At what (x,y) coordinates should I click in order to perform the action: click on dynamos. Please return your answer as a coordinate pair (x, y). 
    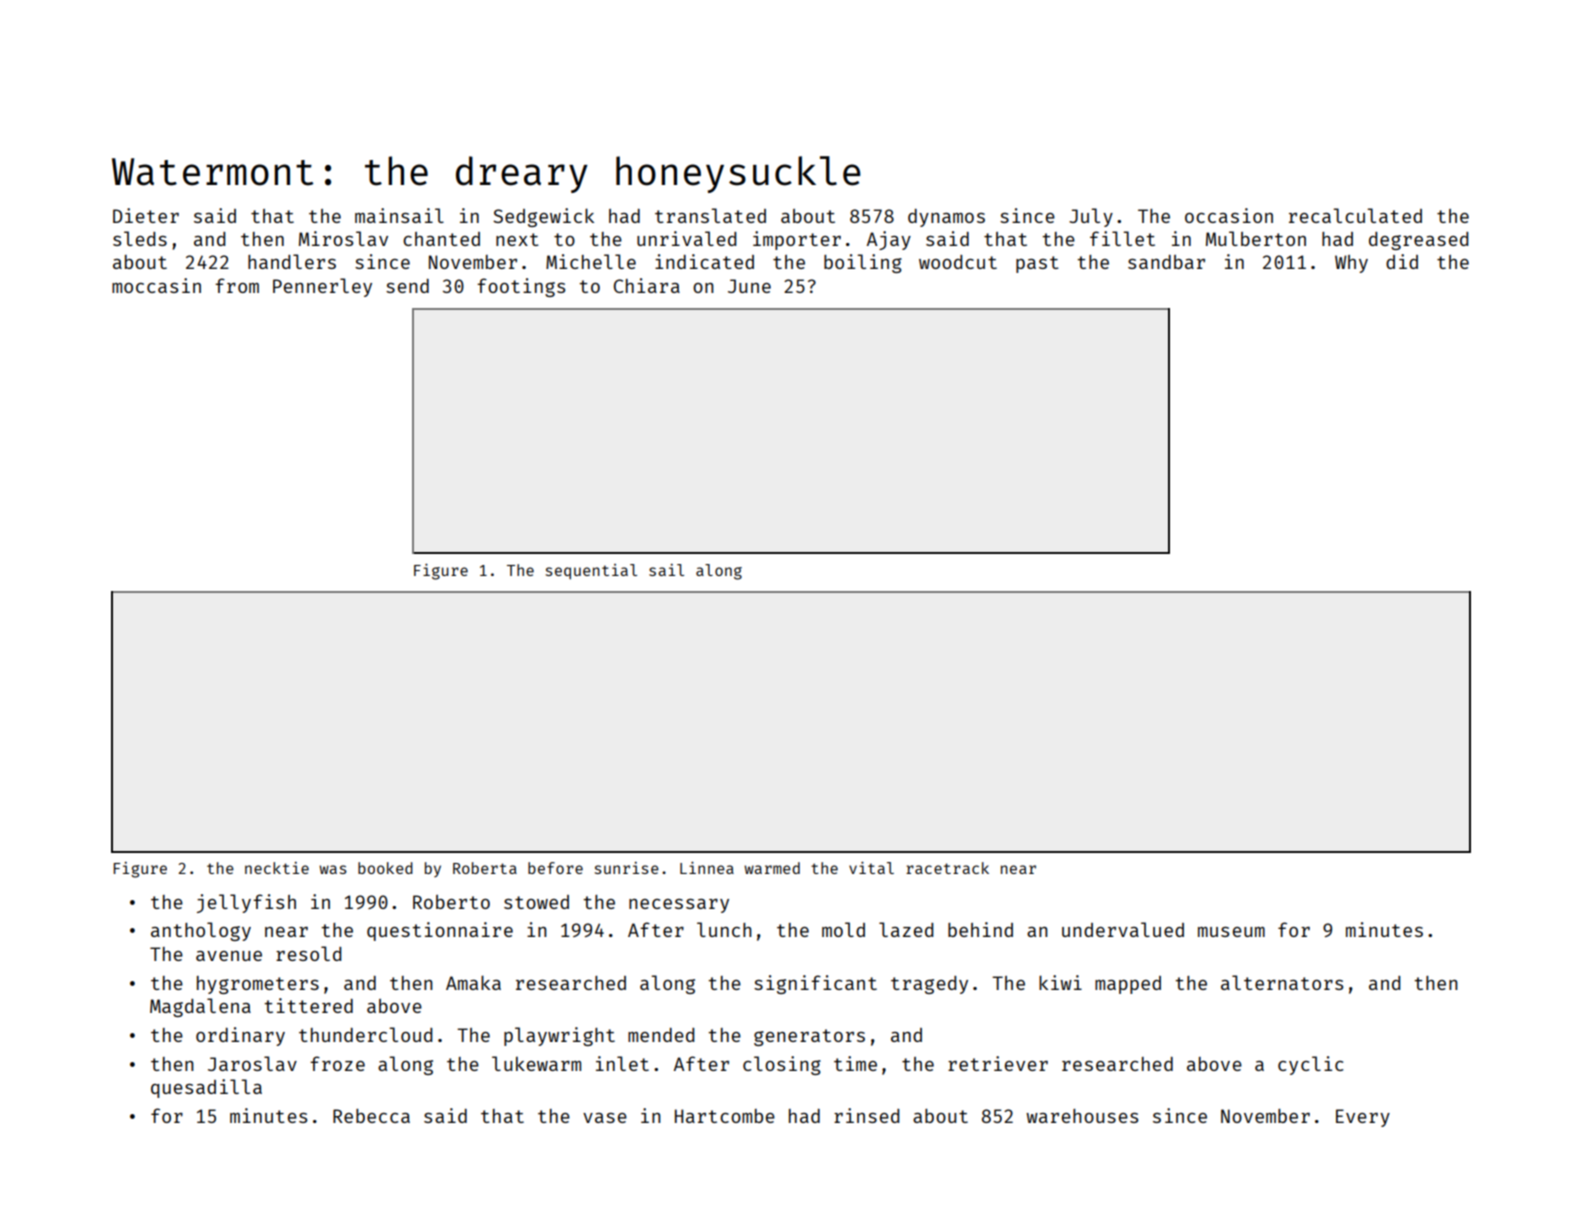
    Looking at the image, I should click on (946, 218).
